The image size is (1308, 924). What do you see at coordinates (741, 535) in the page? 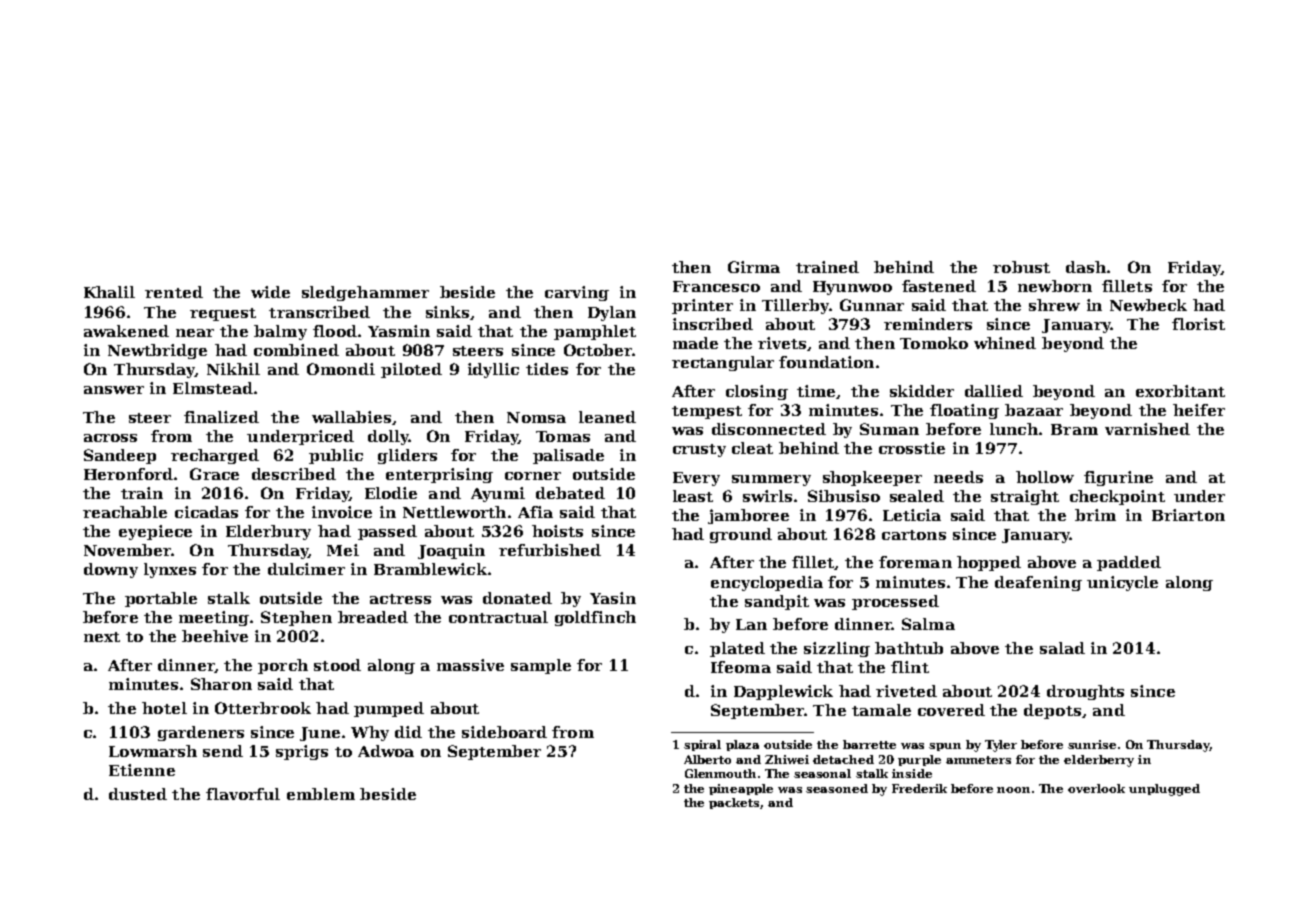
I see `ground` at bounding box center [741, 535].
